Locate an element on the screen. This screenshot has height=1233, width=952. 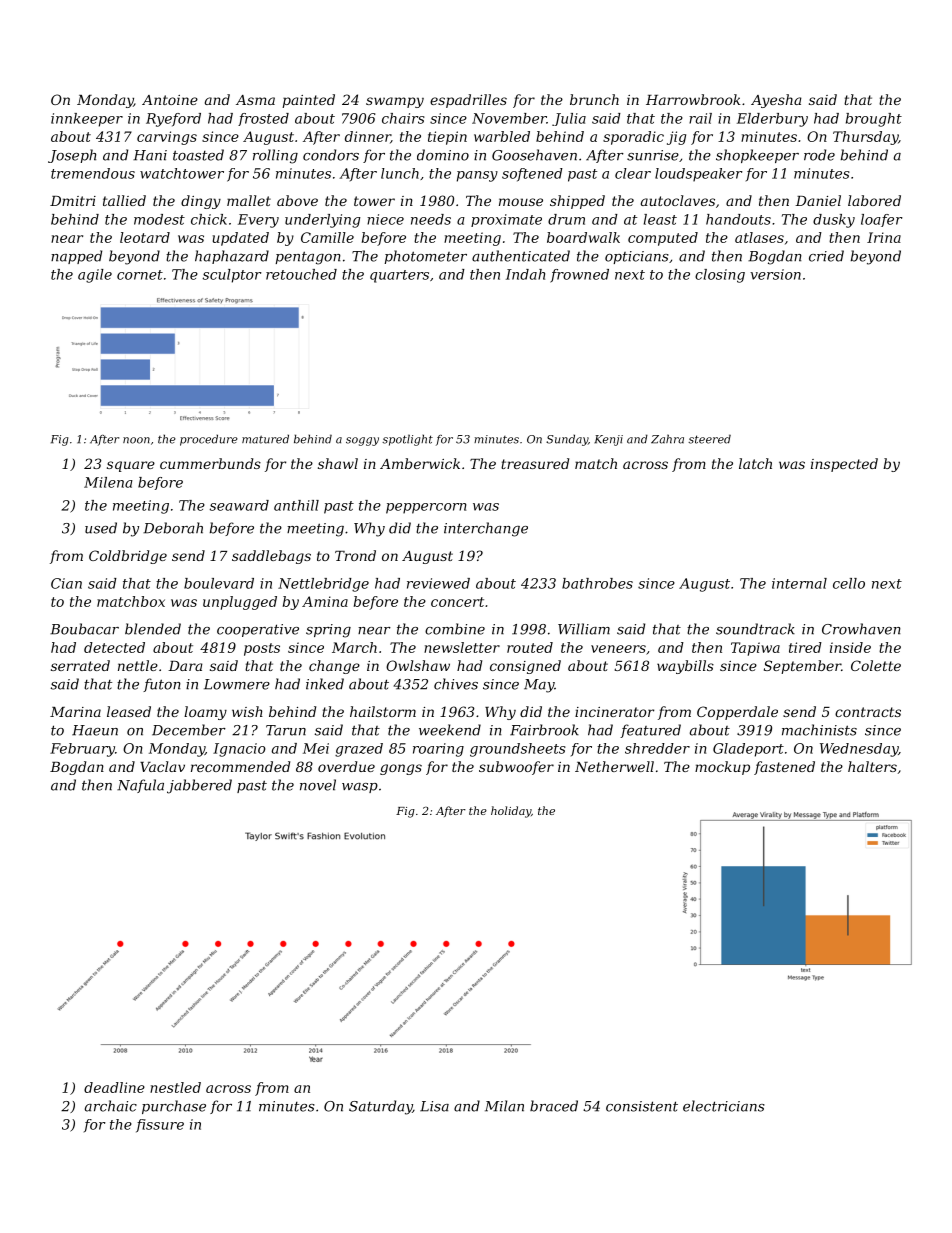
atlases is located at coordinates (759, 237).
